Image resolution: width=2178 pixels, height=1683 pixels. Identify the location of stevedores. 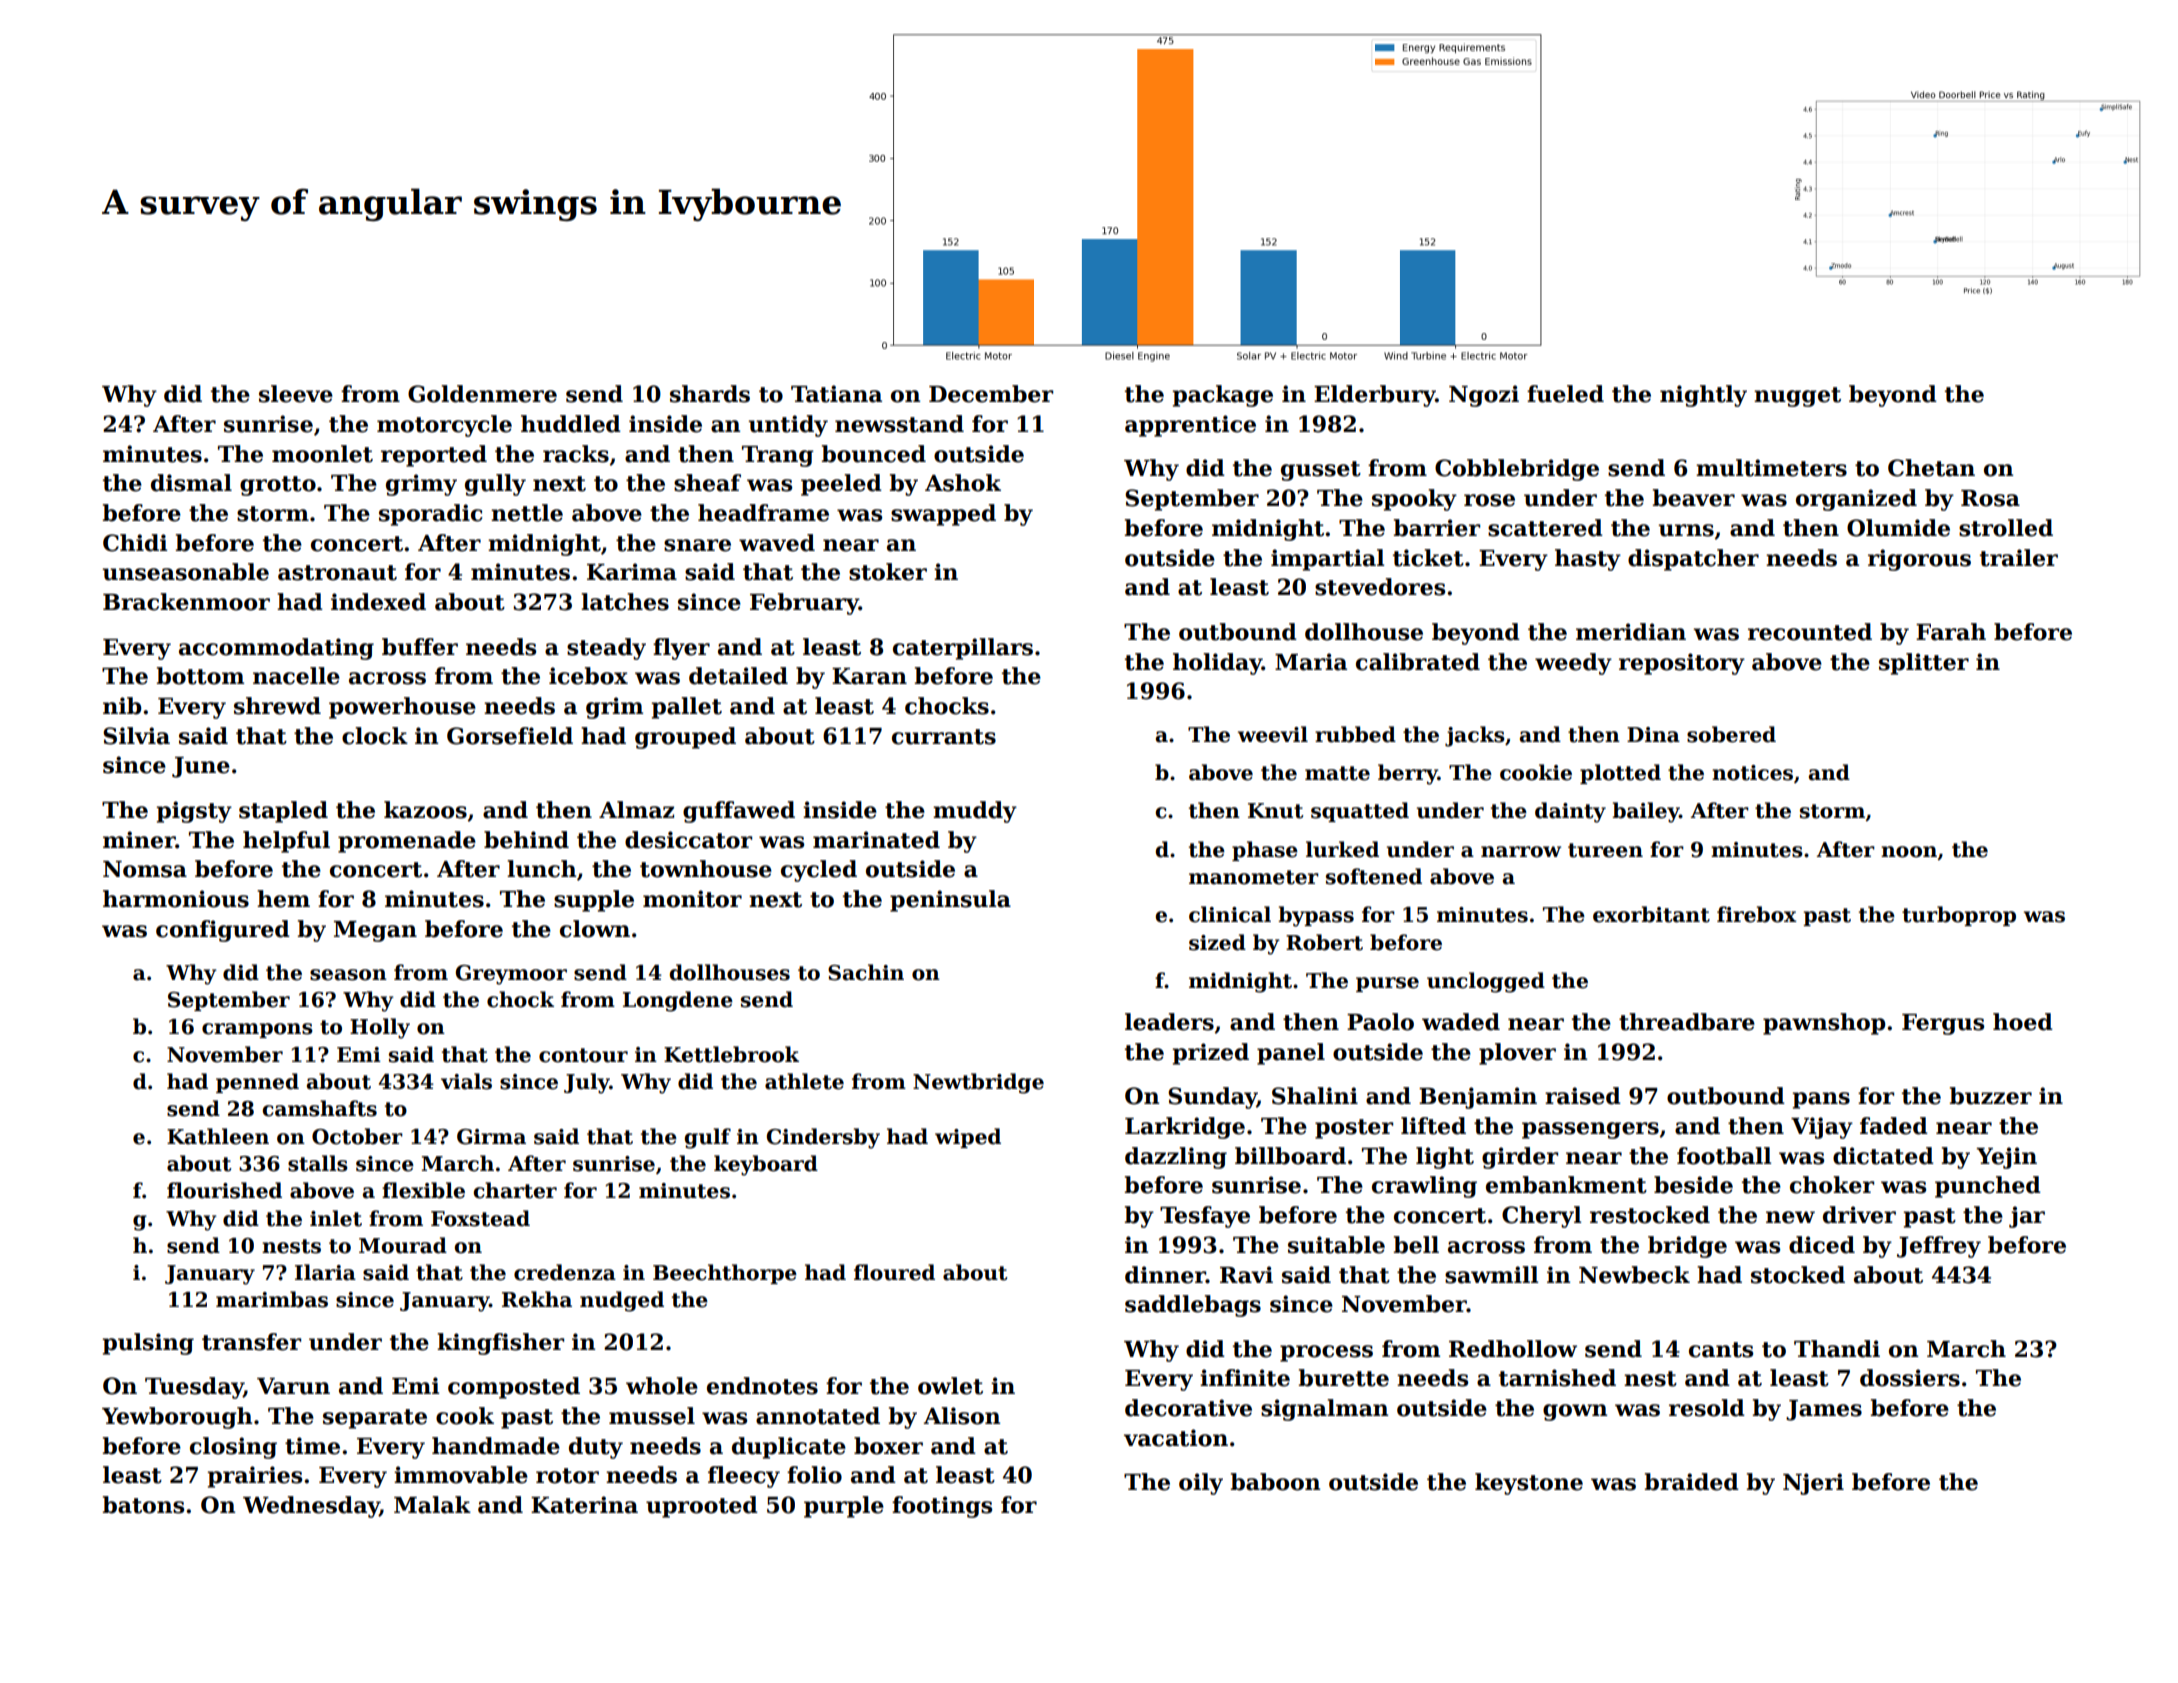
(1380, 587).
